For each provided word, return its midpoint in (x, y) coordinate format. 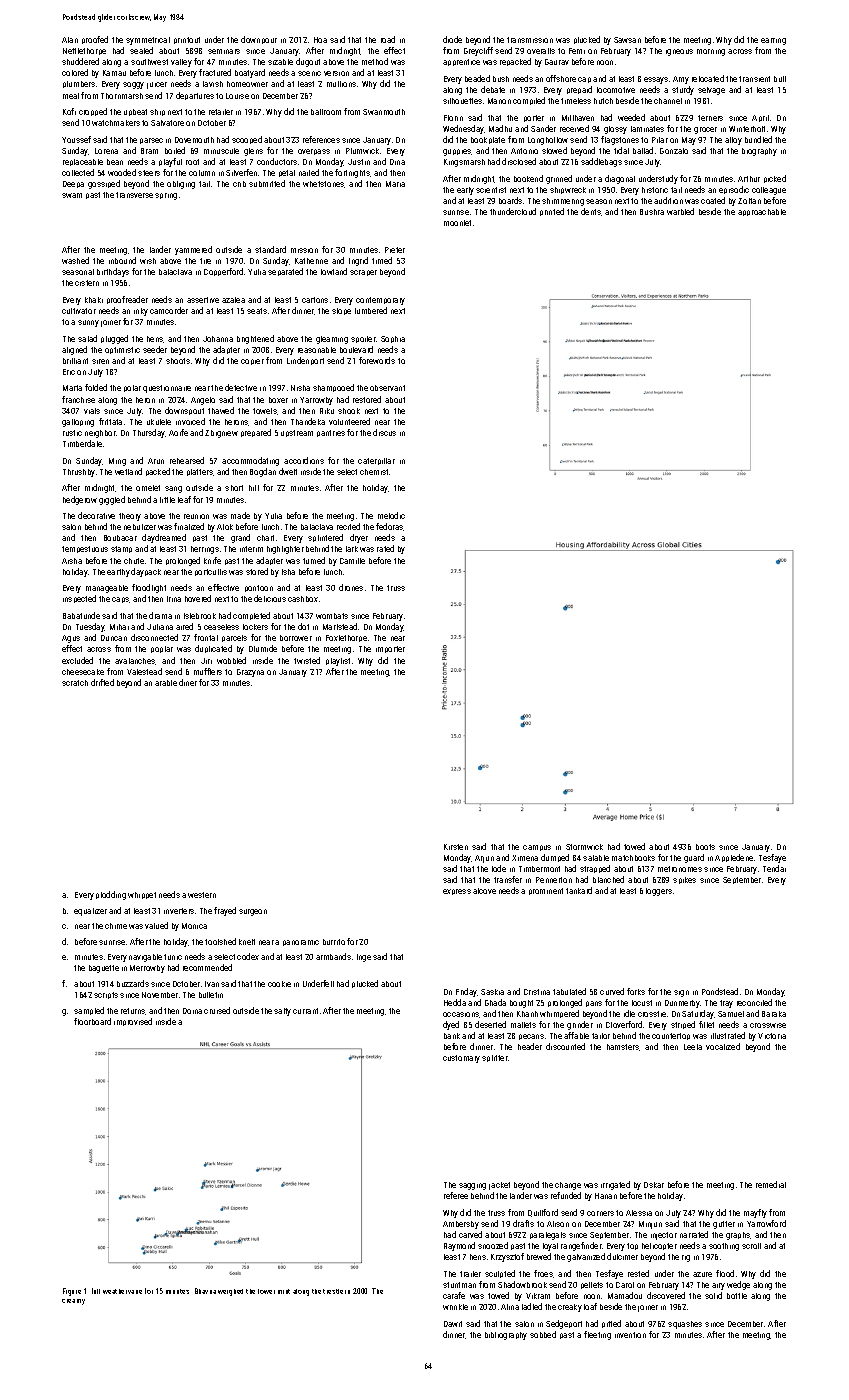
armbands (333, 956)
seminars (224, 51)
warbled (680, 211)
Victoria (772, 1036)
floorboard (92, 1021)
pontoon (259, 588)
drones (351, 587)
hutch (603, 101)
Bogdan (263, 472)
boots (705, 847)
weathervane (122, 1291)
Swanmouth (384, 112)
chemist (374, 472)
